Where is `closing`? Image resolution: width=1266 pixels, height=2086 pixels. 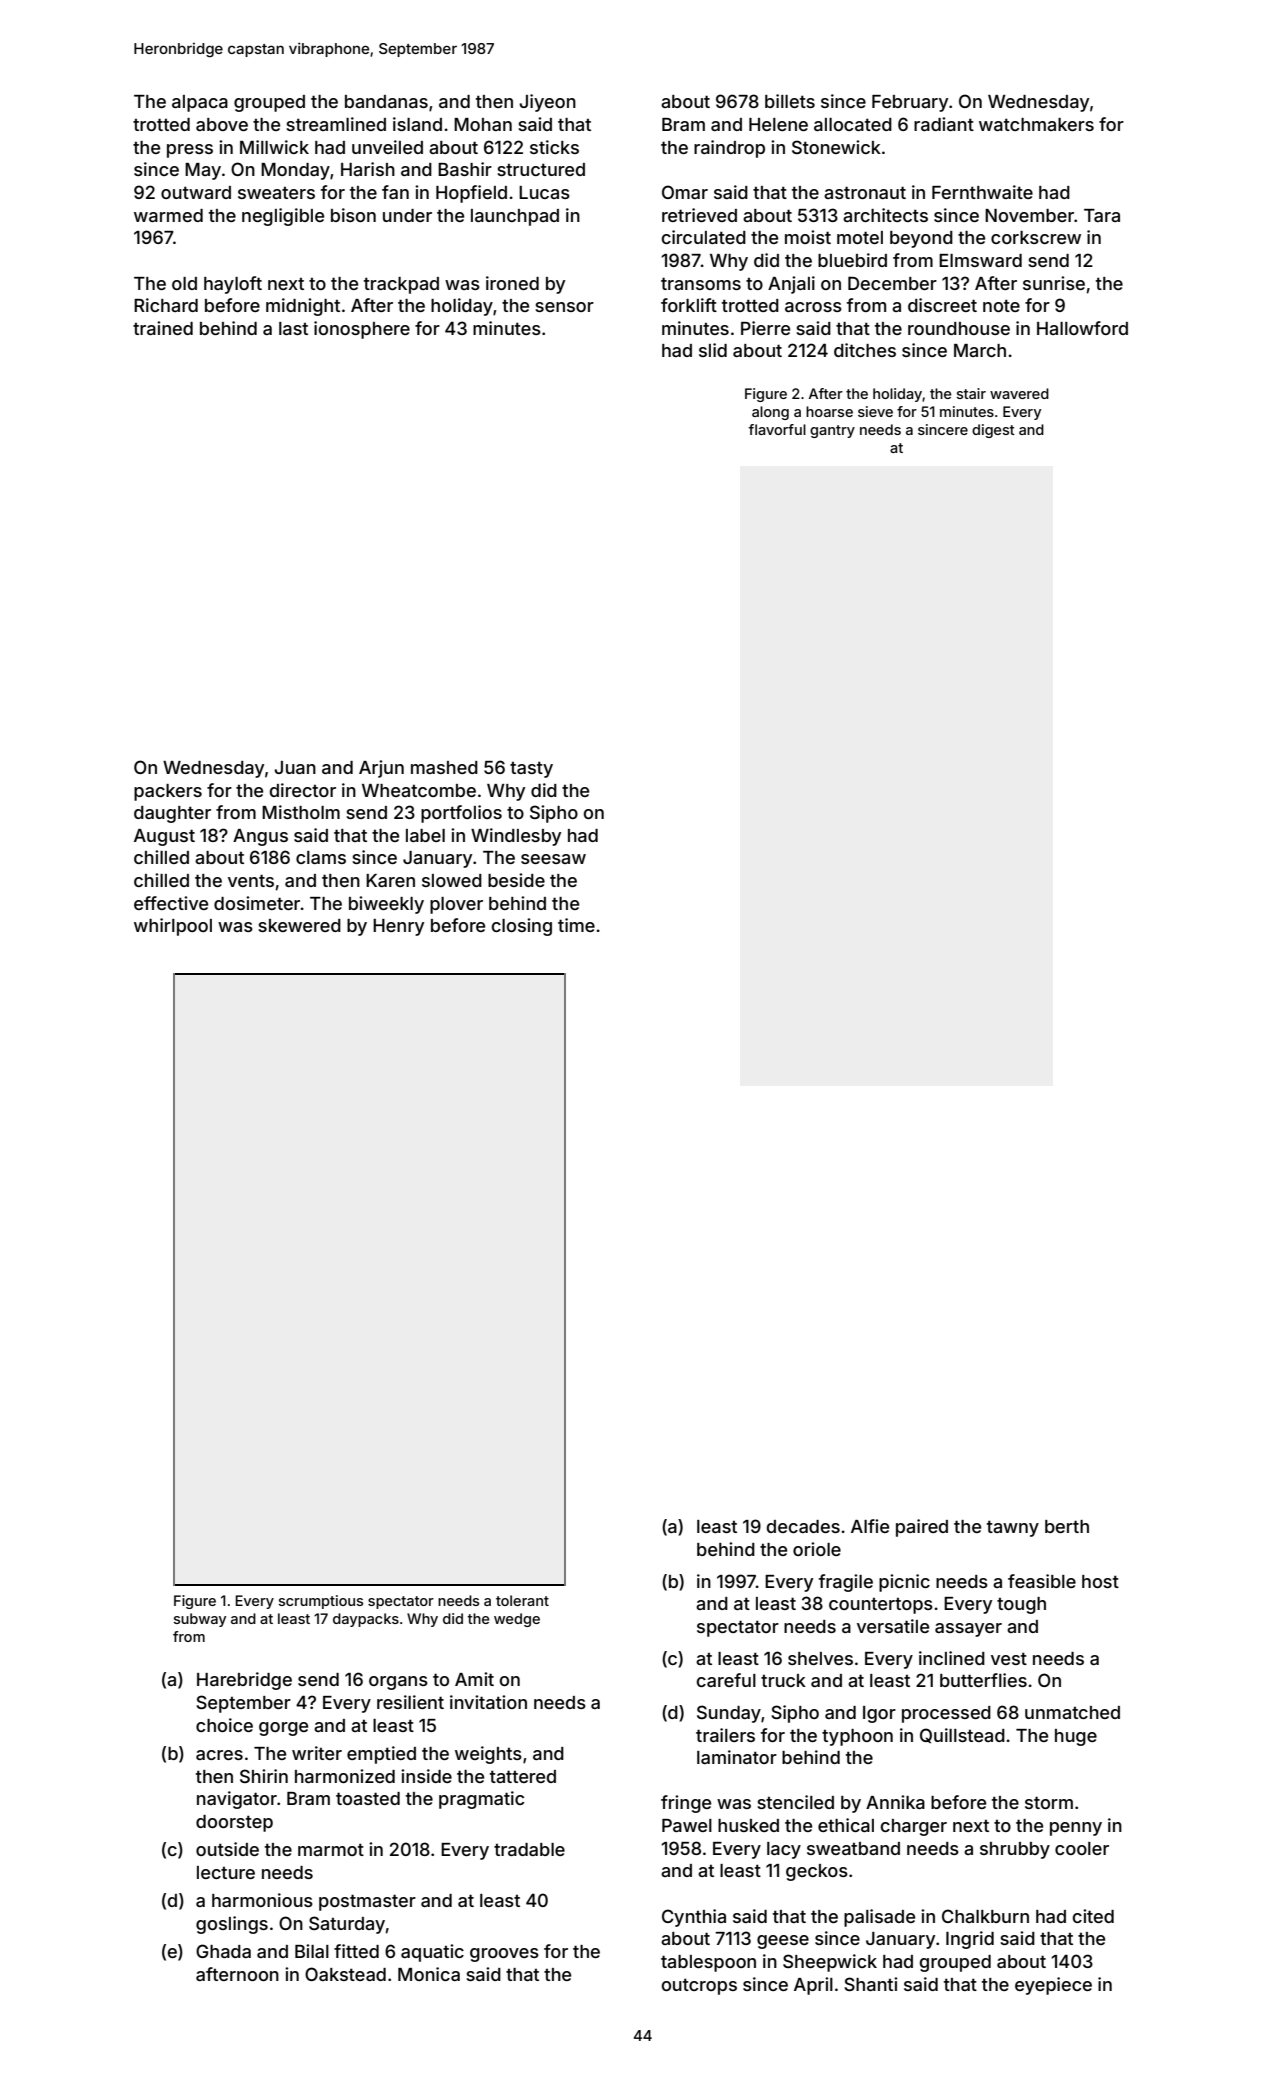
closing is located at coordinates (522, 927).
